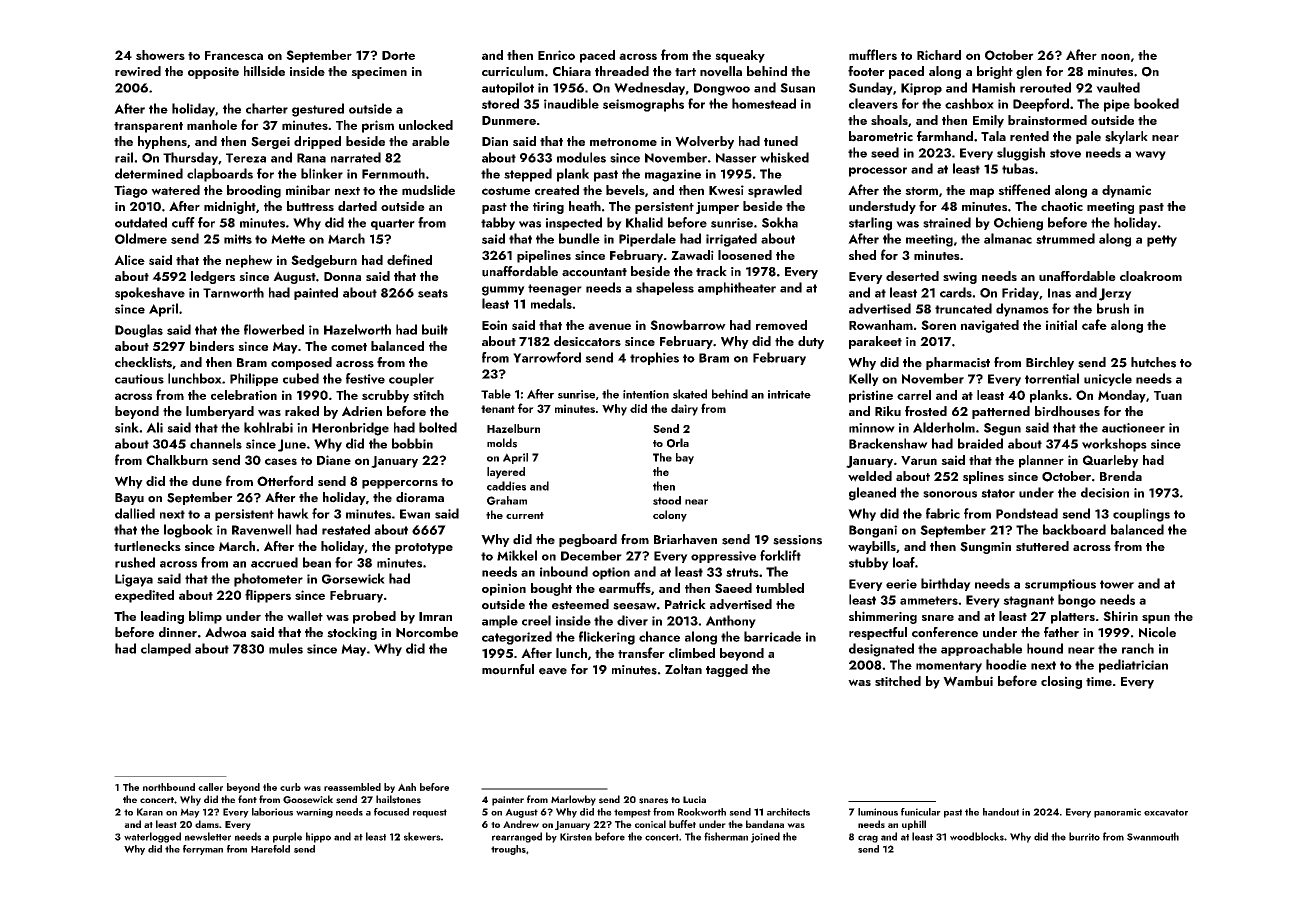  What do you see at coordinates (985, 548) in the screenshot?
I see `Sungmin` at bounding box center [985, 548].
